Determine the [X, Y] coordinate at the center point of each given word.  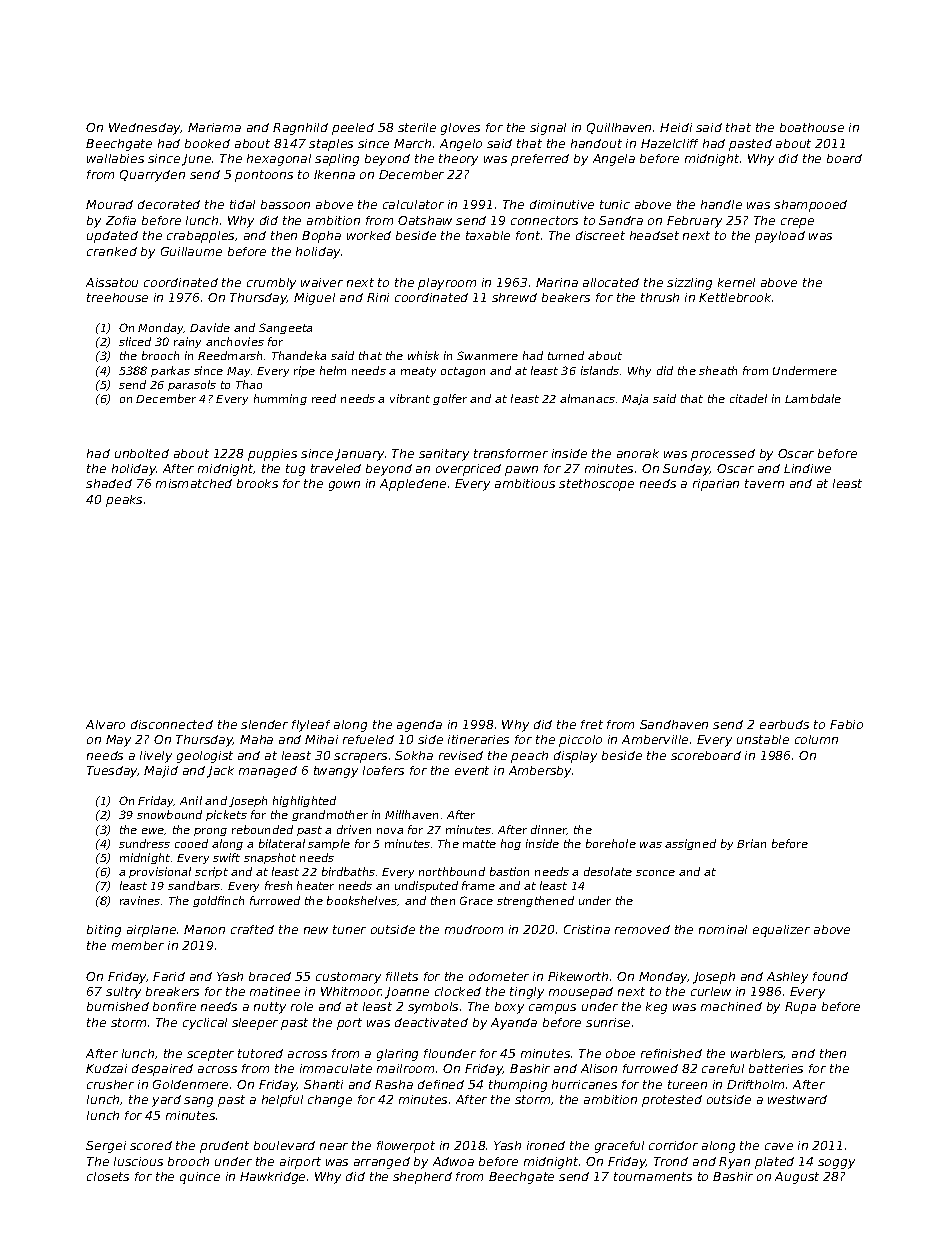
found [830, 976]
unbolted [142, 453]
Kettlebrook [735, 297]
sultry [123, 993]
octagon [463, 372]
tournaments [653, 1176]
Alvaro [105, 724]
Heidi [676, 127]
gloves [460, 129]
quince [200, 1178]
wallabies [115, 158]
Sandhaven [674, 724]
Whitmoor [351, 991]
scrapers [360, 758]
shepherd [422, 1178]
